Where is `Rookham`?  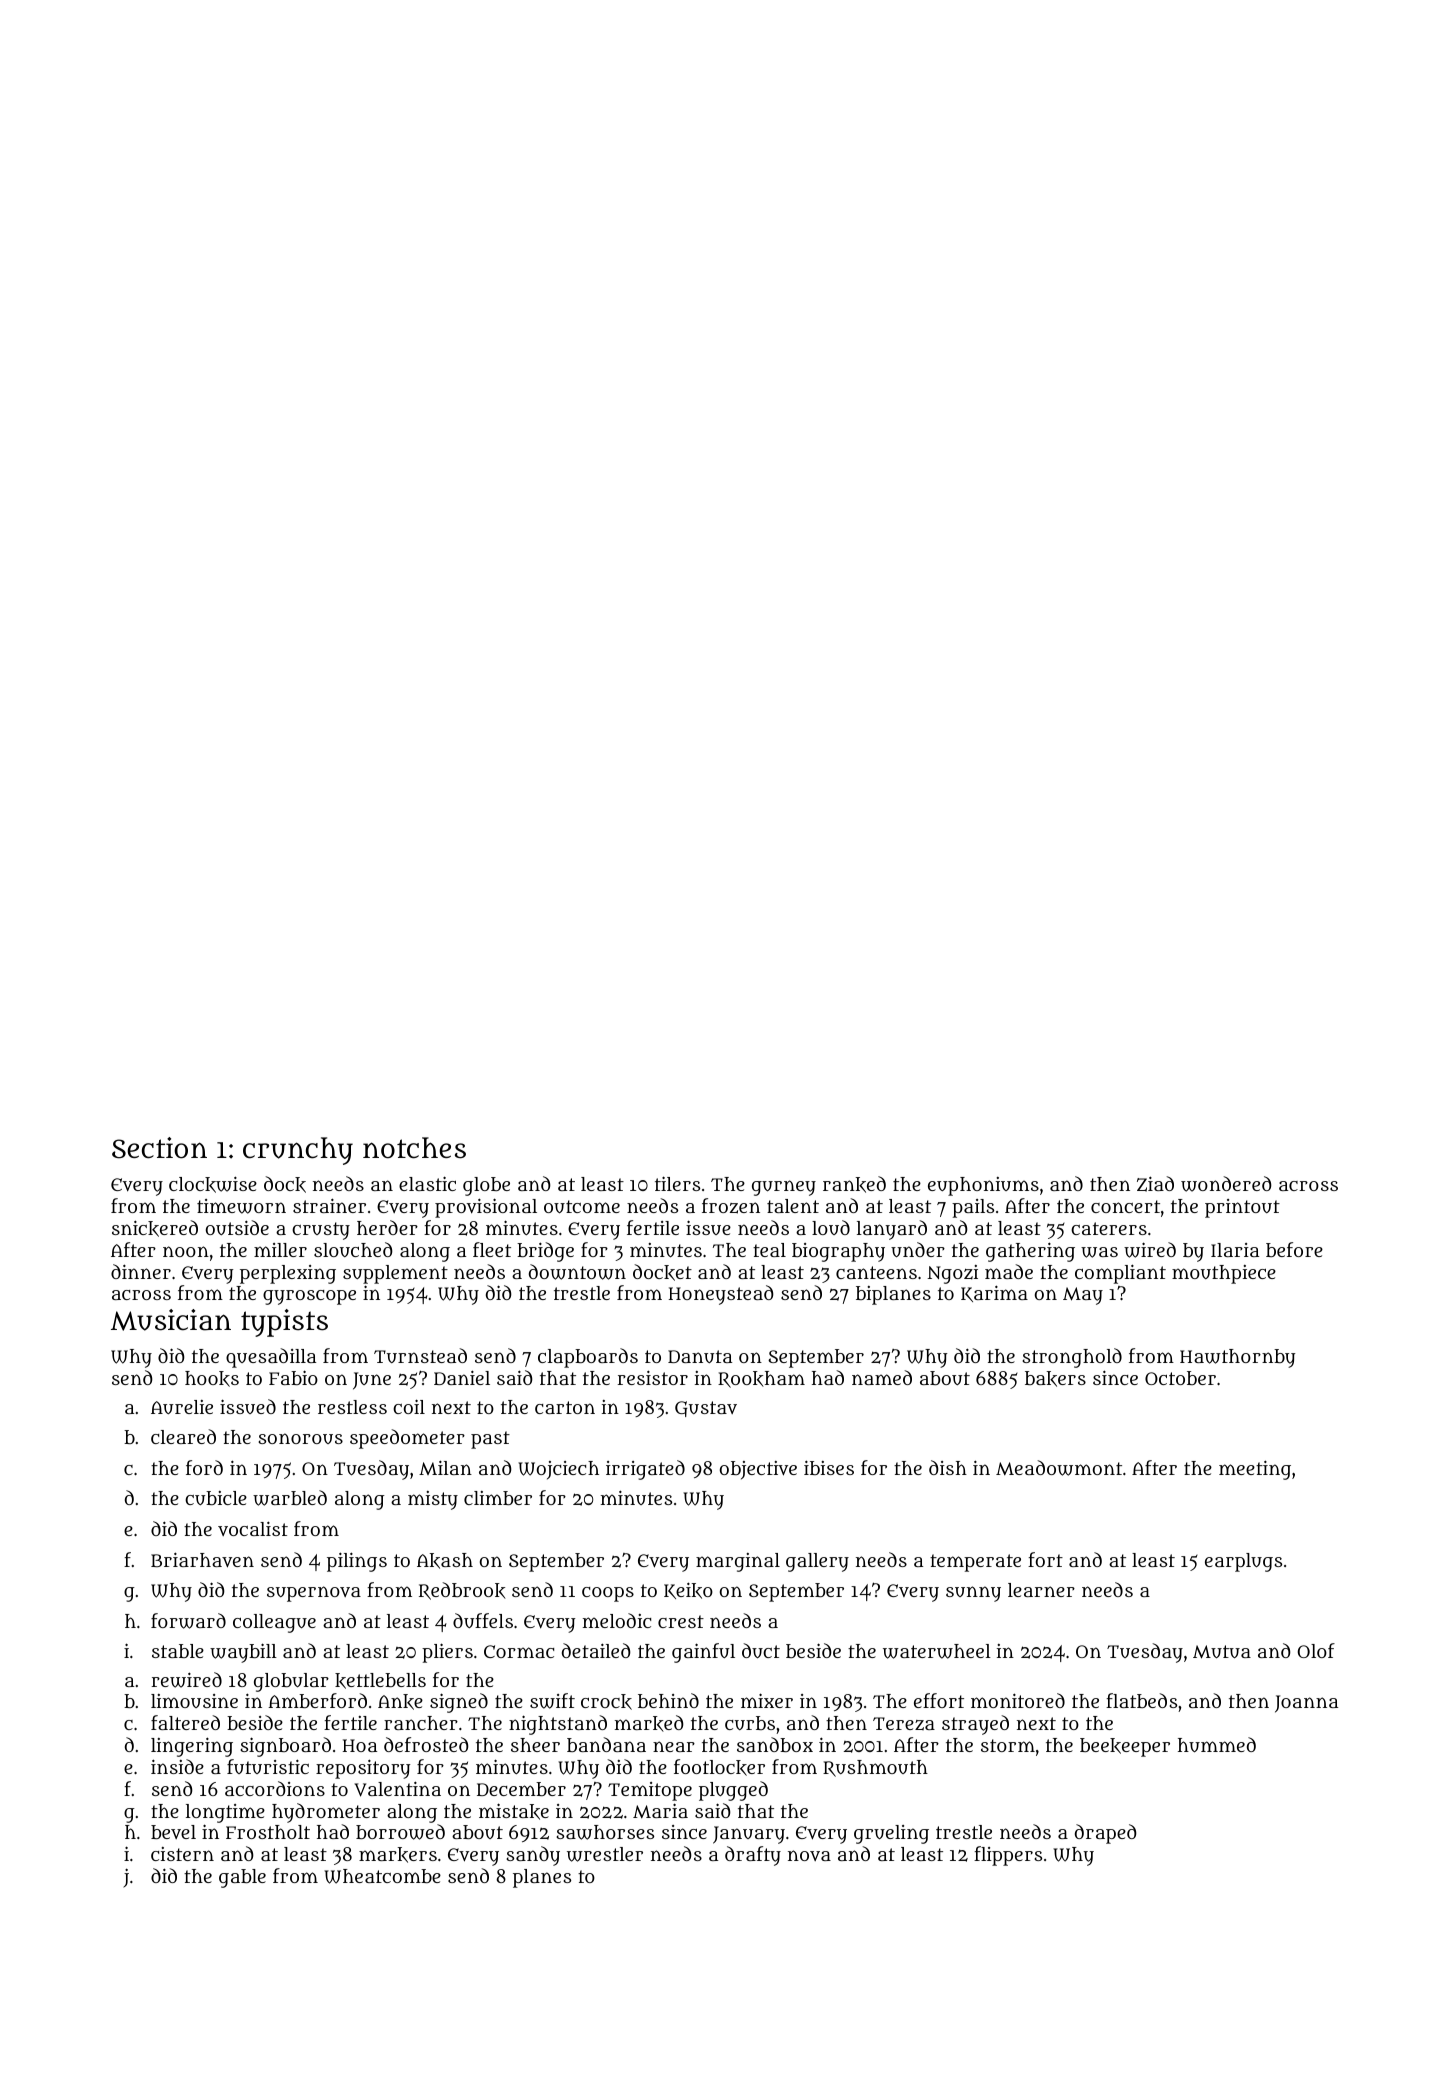 Rookham is located at coordinates (761, 1379).
